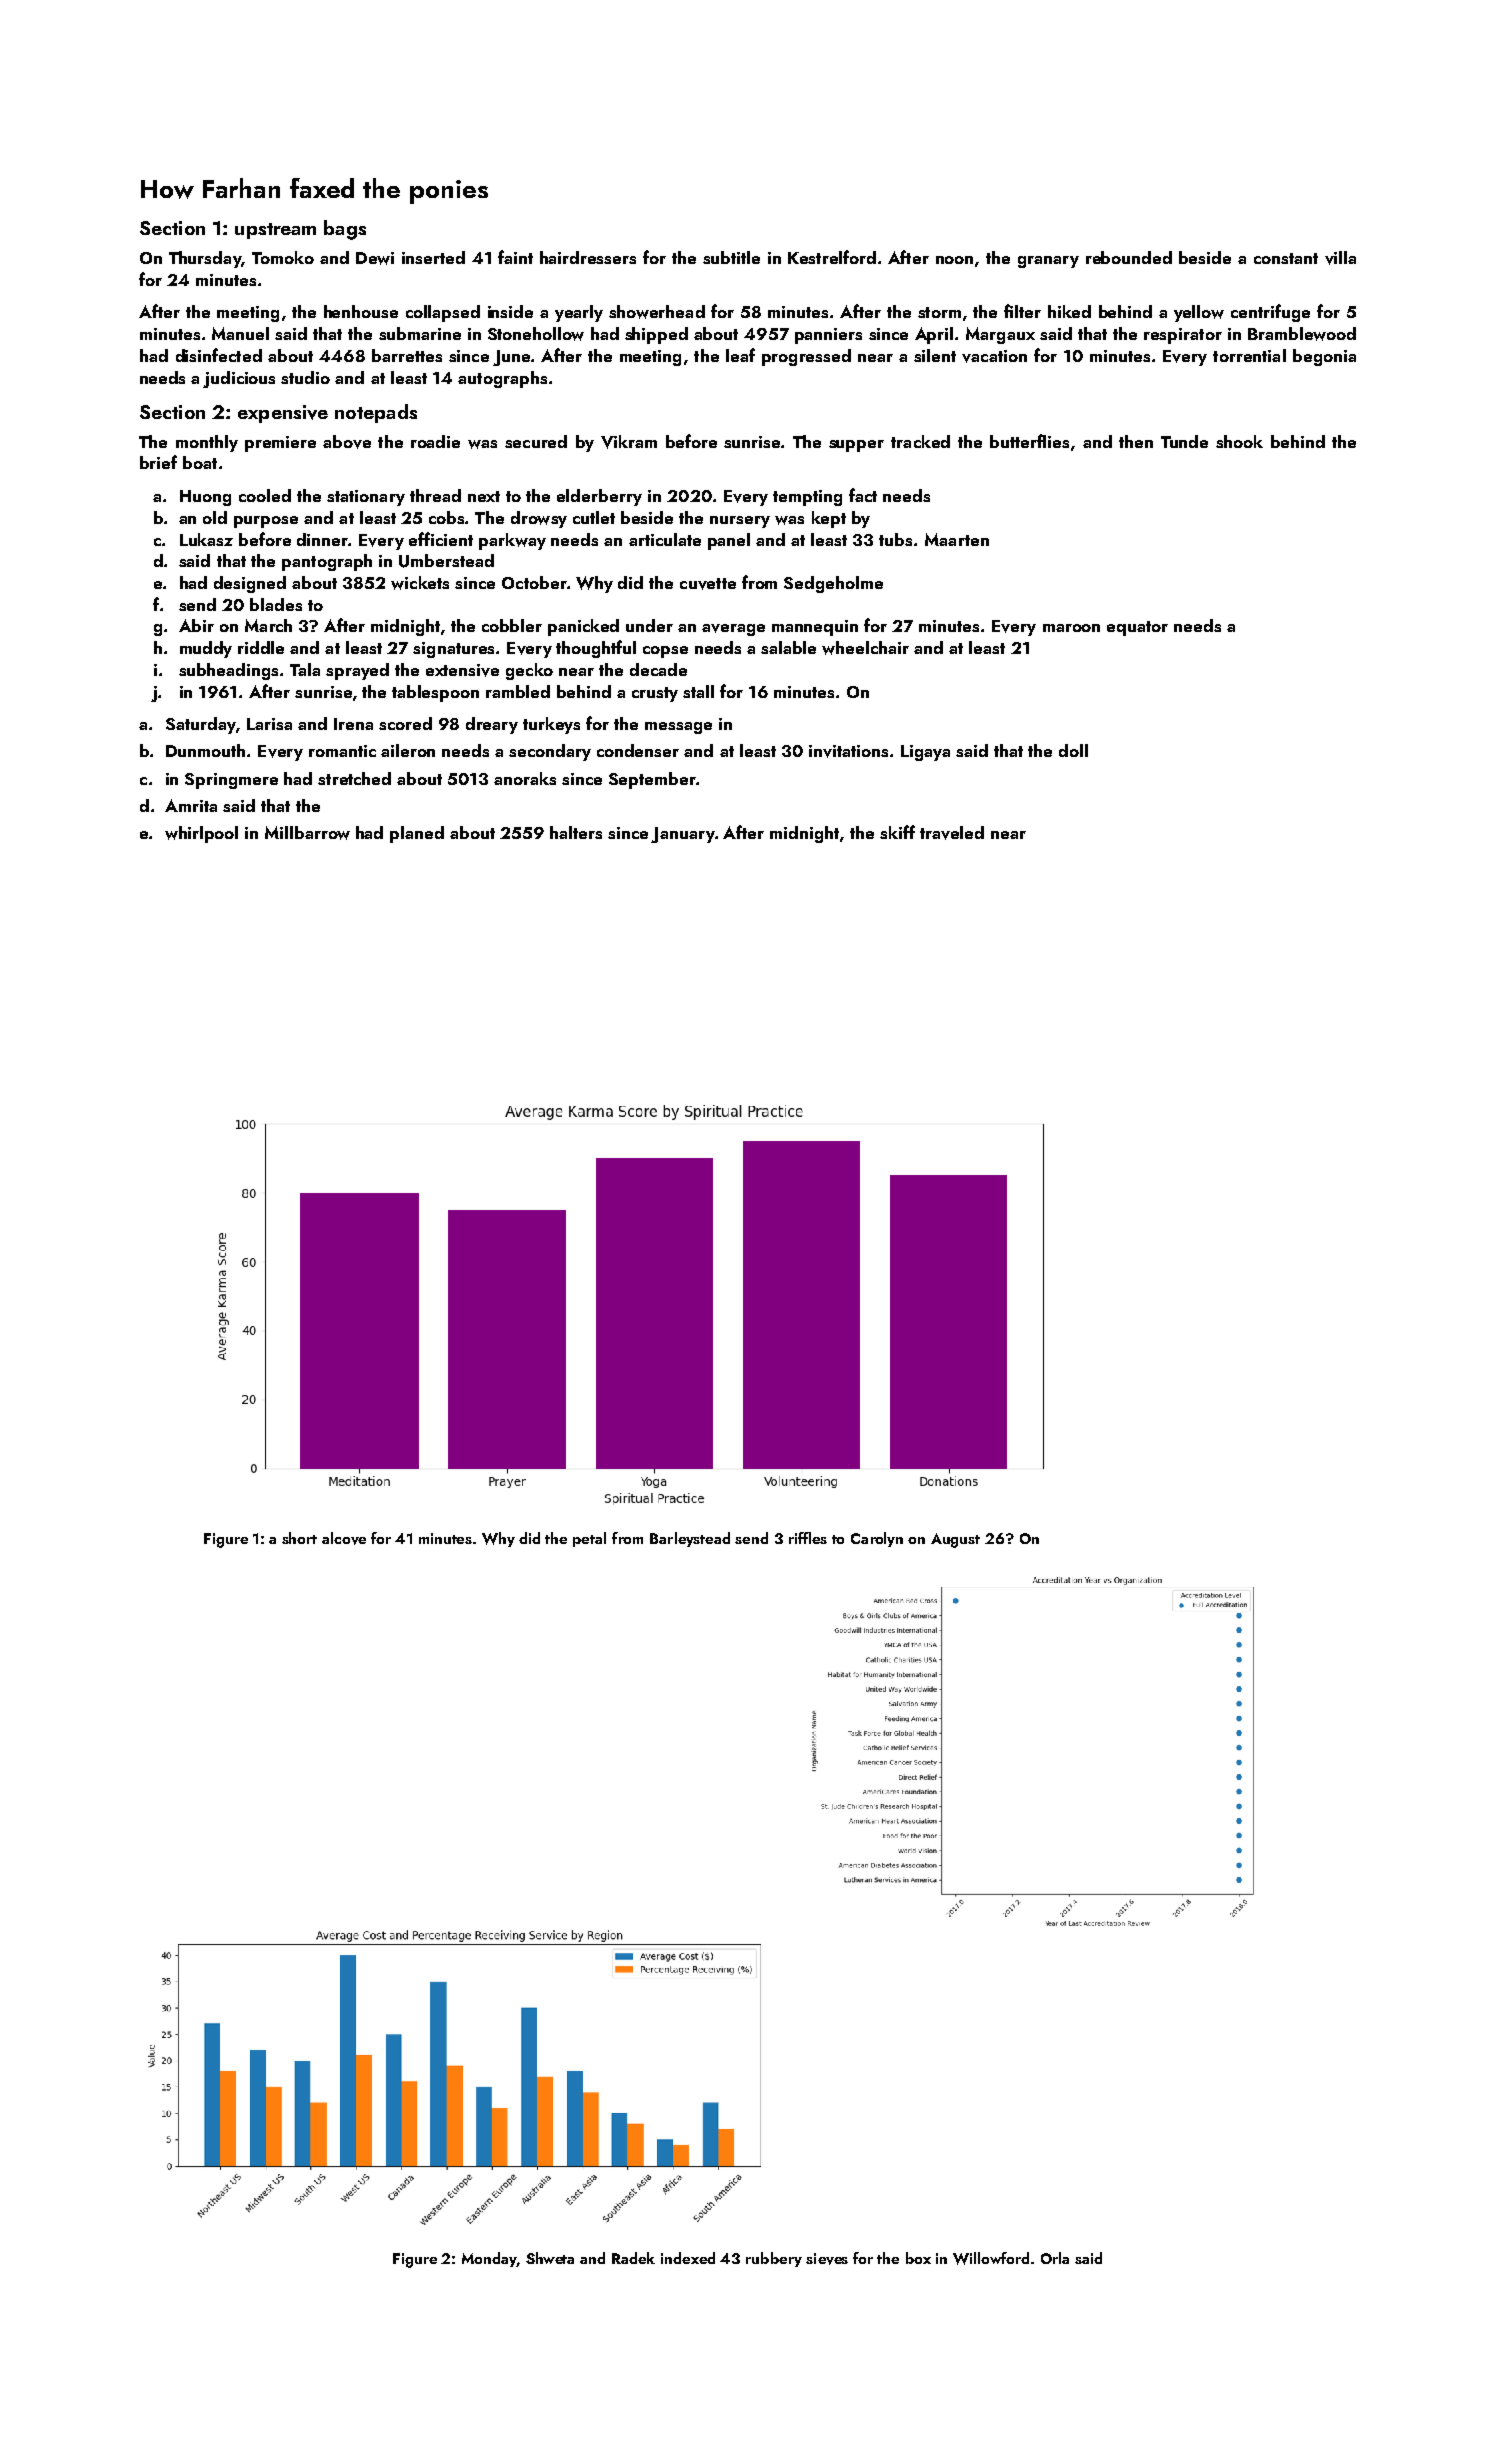  What do you see at coordinates (788, 647) in the screenshot?
I see `salable` at bounding box center [788, 647].
